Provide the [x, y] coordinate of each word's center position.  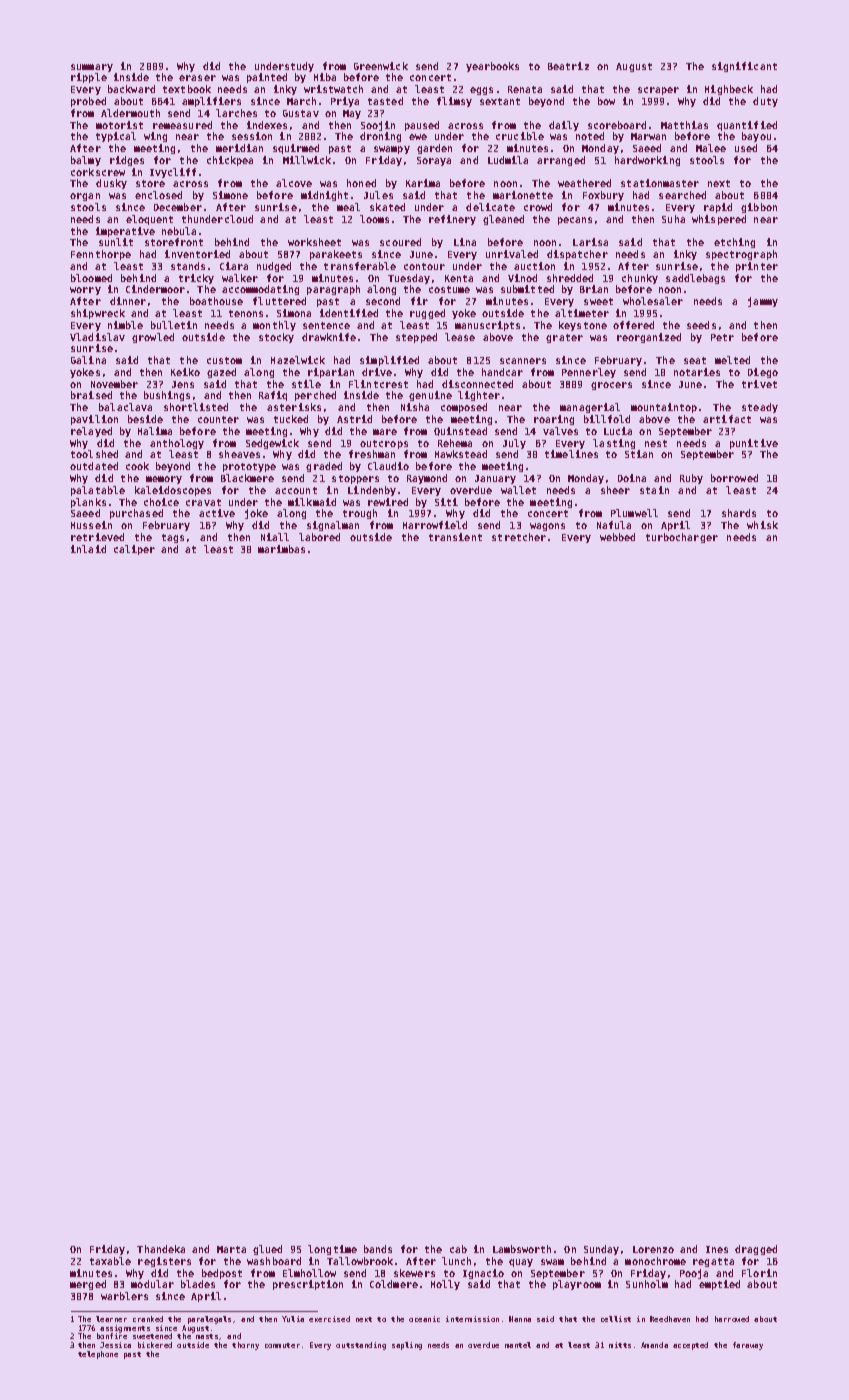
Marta [231, 1249]
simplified [389, 361]
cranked [148, 1319]
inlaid [88, 549]
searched [682, 195]
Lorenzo [653, 1249]
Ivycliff [173, 173]
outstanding [361, 1346]
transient [455, 537]
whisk [762, 525]
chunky [640, 279]
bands [378, 1249]
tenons [246, 313]
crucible [520, 136]
